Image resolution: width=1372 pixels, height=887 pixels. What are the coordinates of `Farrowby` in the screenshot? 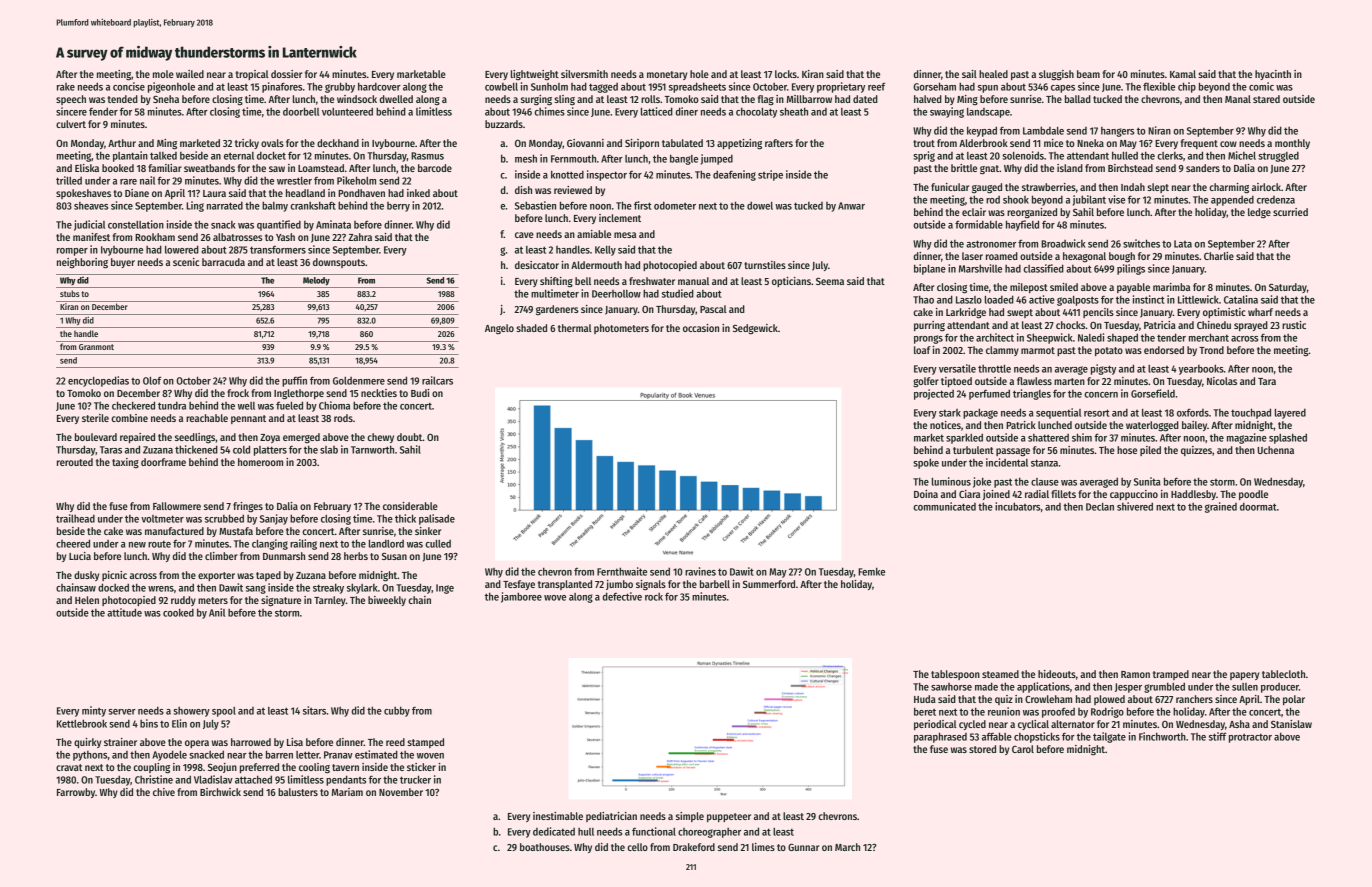 It's located at (76, 793).
